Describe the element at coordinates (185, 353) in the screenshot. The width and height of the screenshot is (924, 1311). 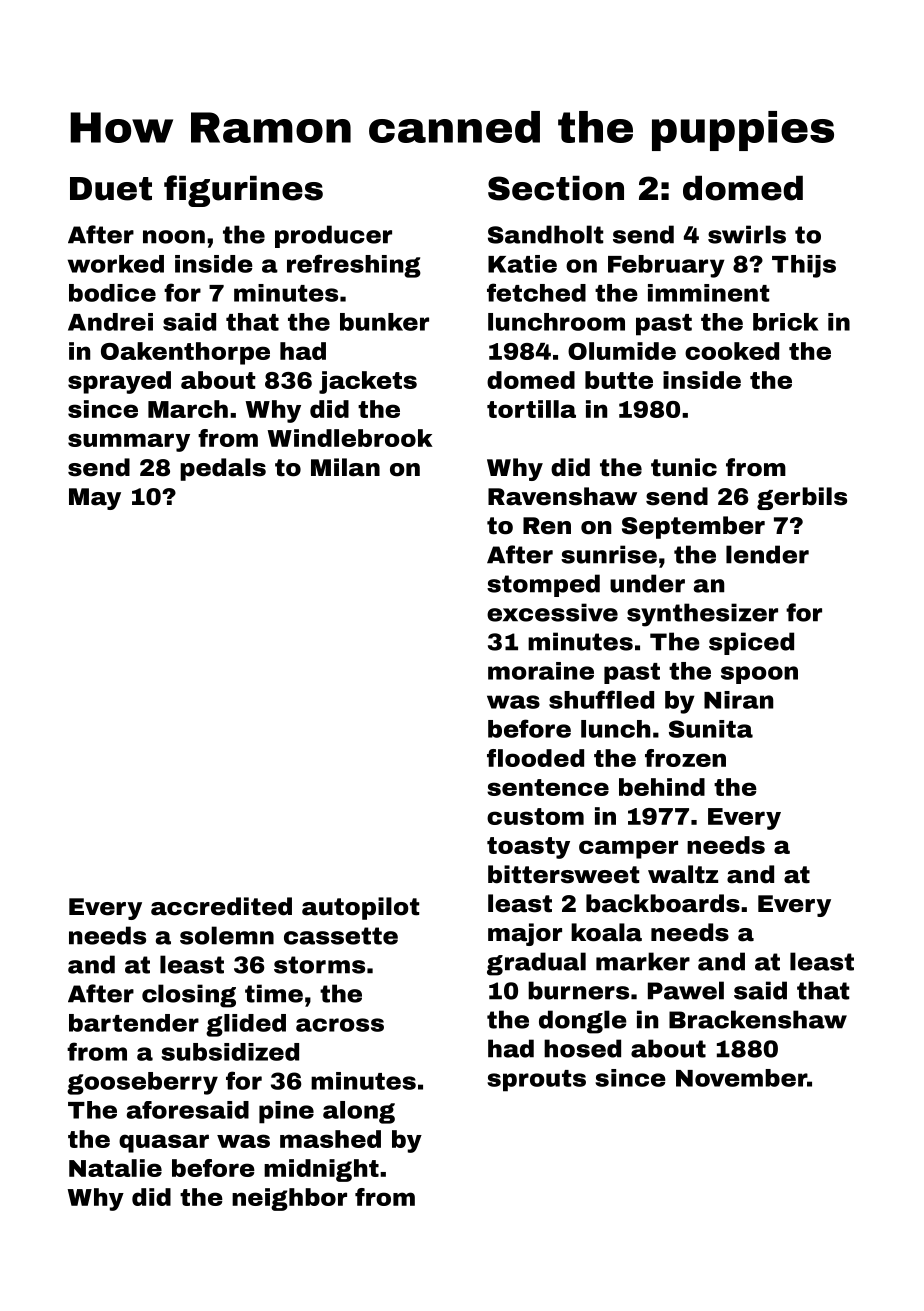
I see `Oakenthorpe` at that location.
